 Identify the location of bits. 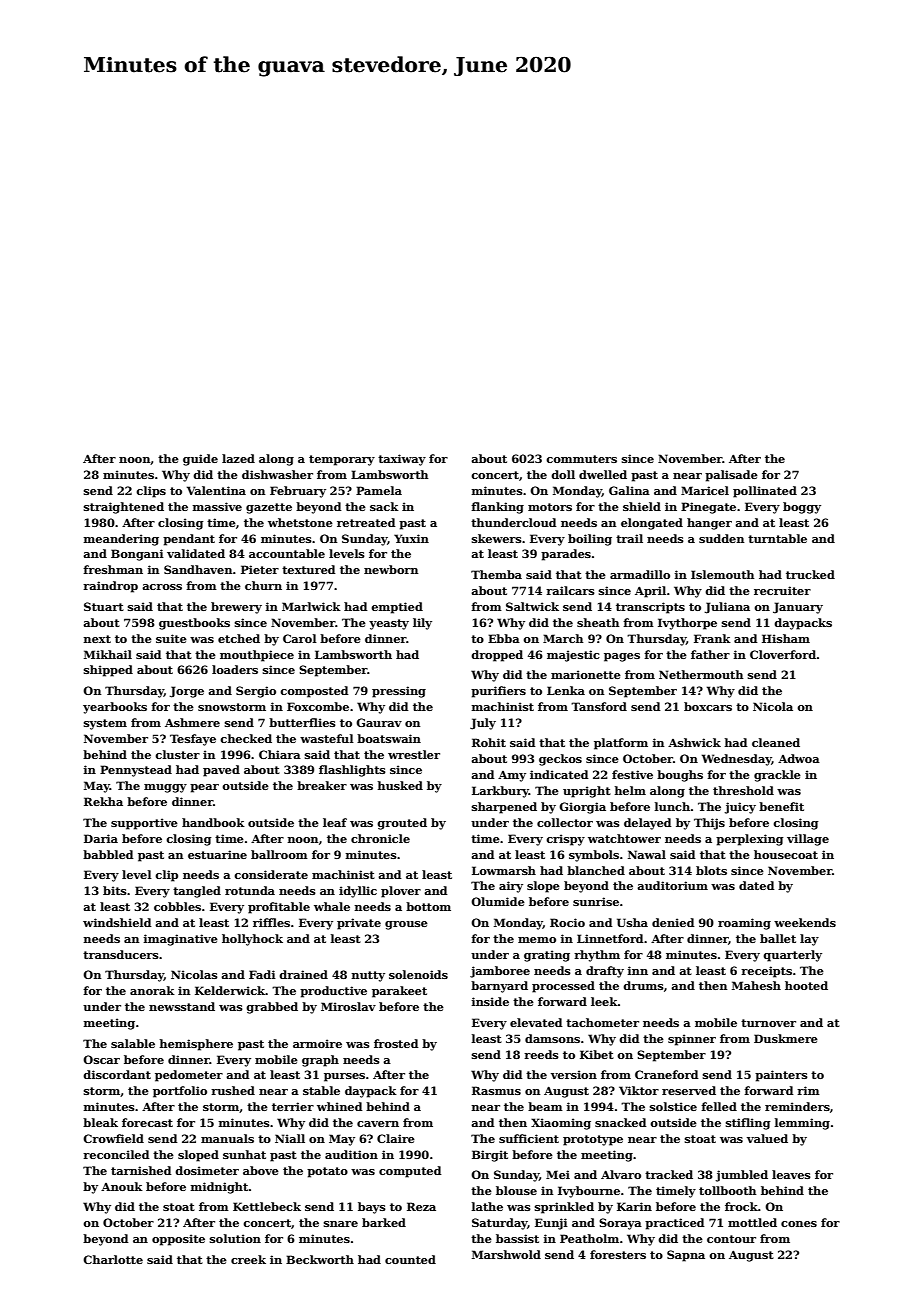
(115, 890).
